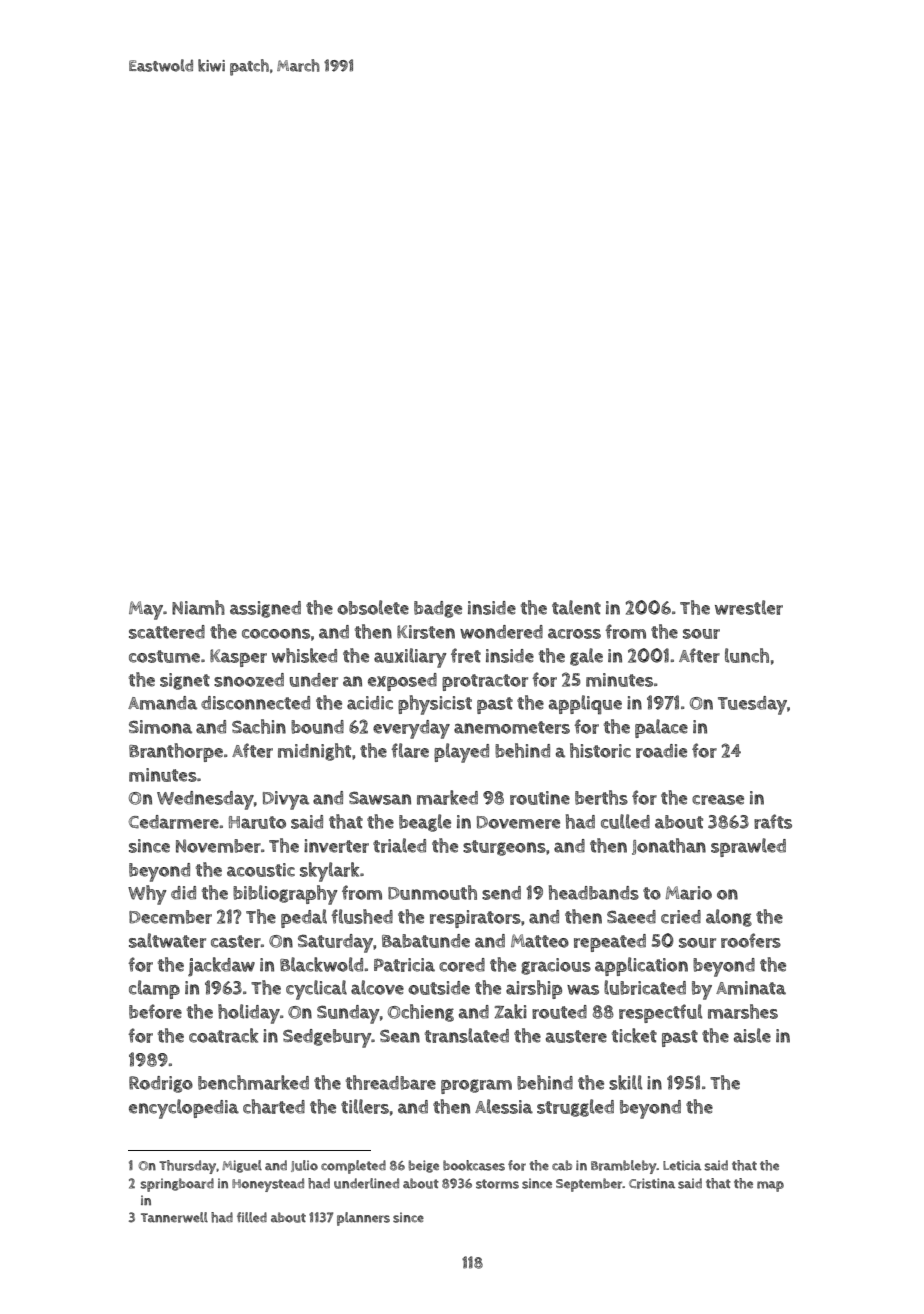 The width and height of the screenshot is (924, 1314). Describe the element at coordinates (751, 940) in the screenshot. I see `roofers` at that location.
